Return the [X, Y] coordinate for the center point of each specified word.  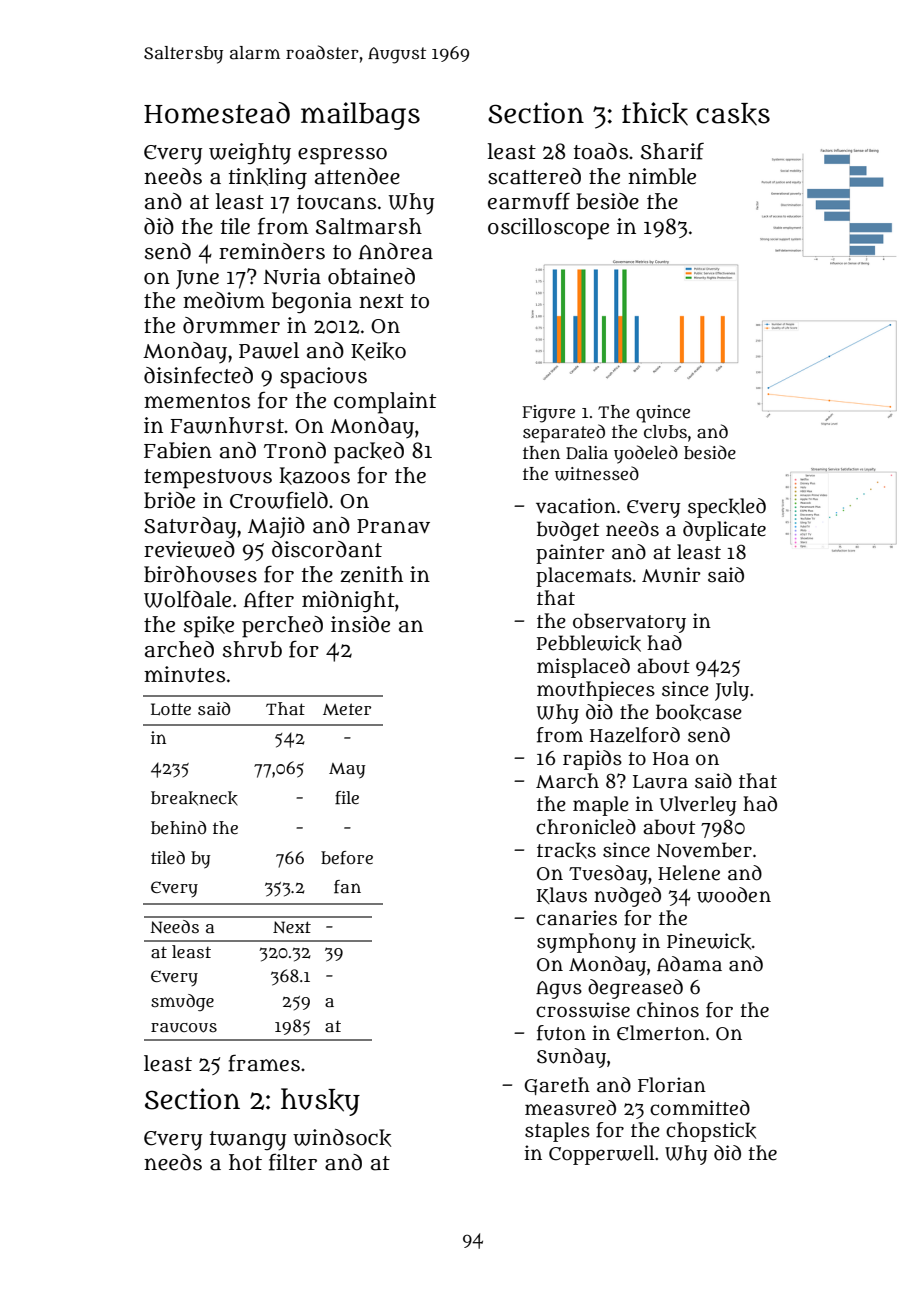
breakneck [194, 798]
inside [360, 624]
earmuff [529, 201]
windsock [342, 1138]
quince [663, 414]
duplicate [724, 531]
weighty [250, 154]
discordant [327, 549]
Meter [347, 709]
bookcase [699, 712]
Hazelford [635, 735]
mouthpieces [596, 691]
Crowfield [279, 500]
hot [245, 1162]
